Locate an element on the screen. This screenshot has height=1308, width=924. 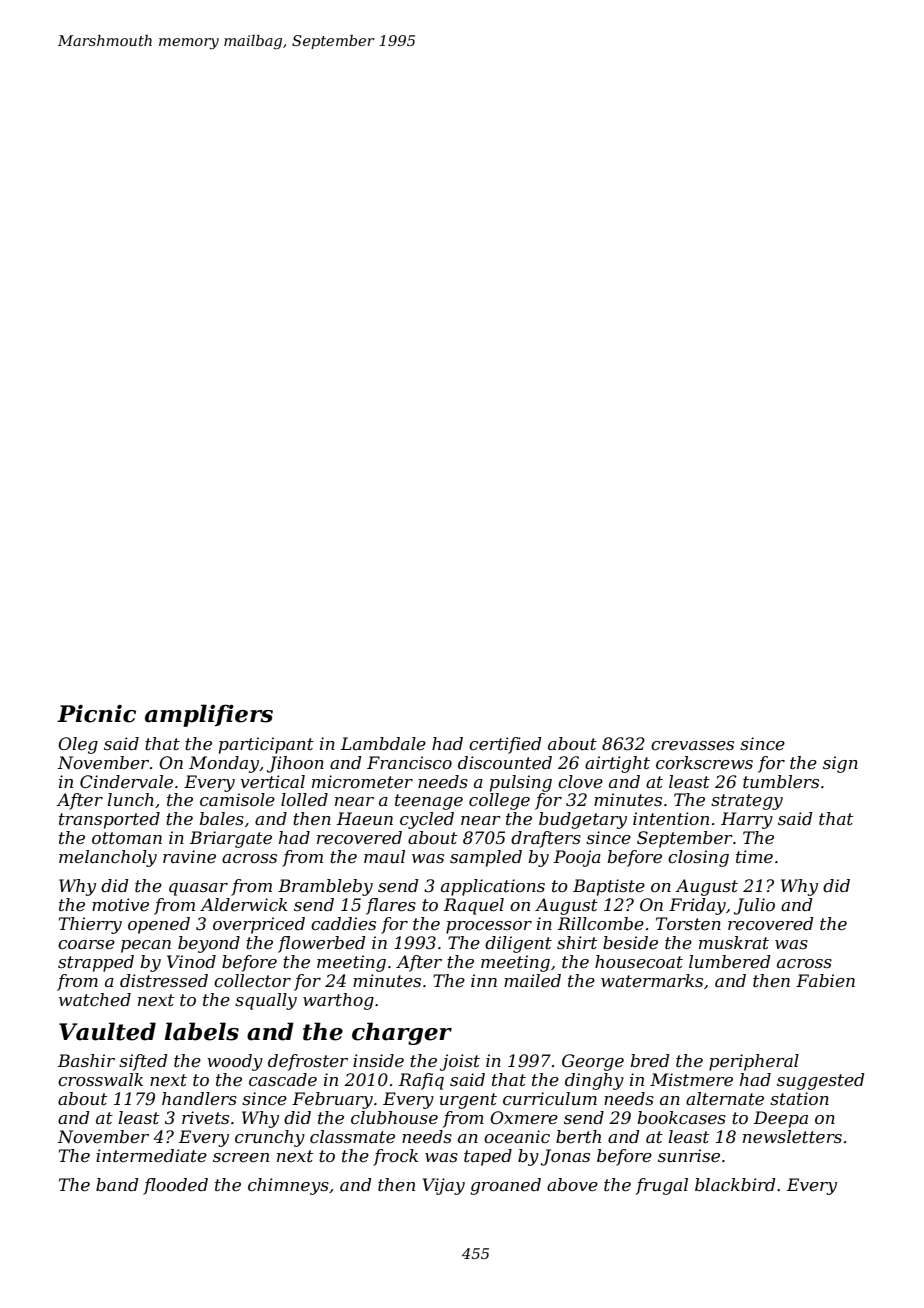
watched is located at coordinates (95, 999).
